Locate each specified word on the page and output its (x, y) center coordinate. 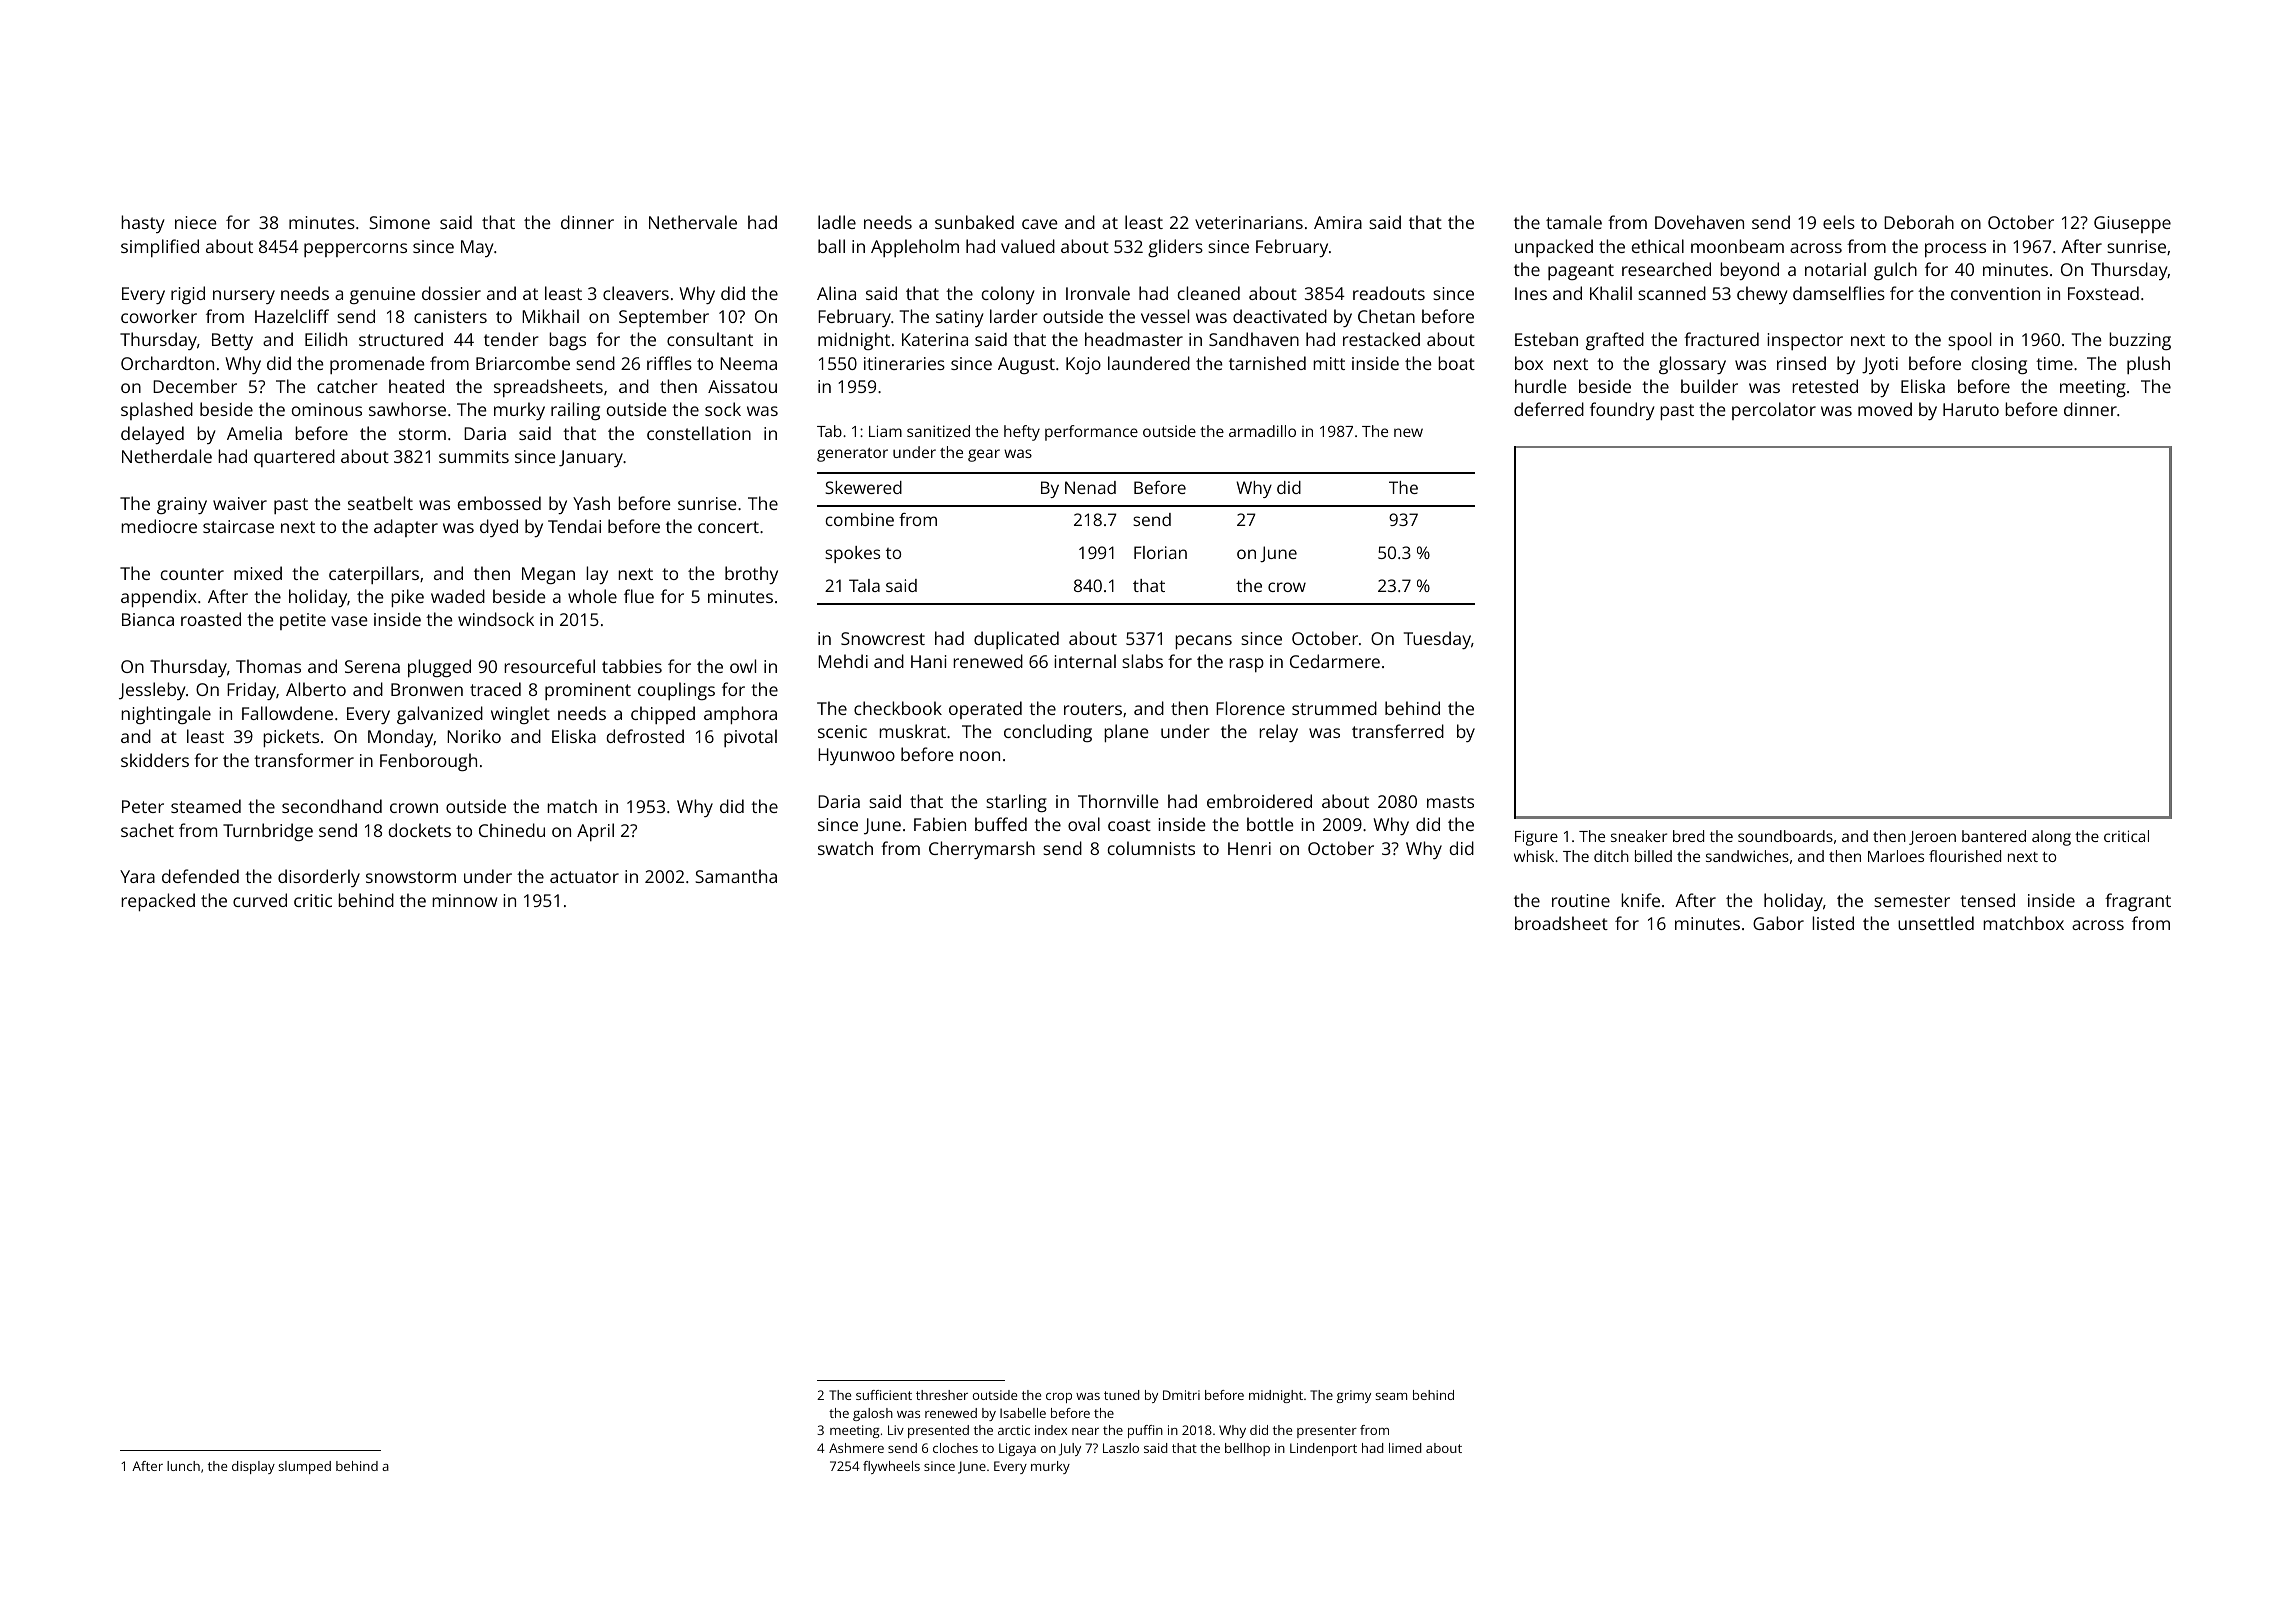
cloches (955, 1448)
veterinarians (1249, 222)
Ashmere (856, 1448)
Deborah (1919, 222)
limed (1405, 1448)
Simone (399, 222)
